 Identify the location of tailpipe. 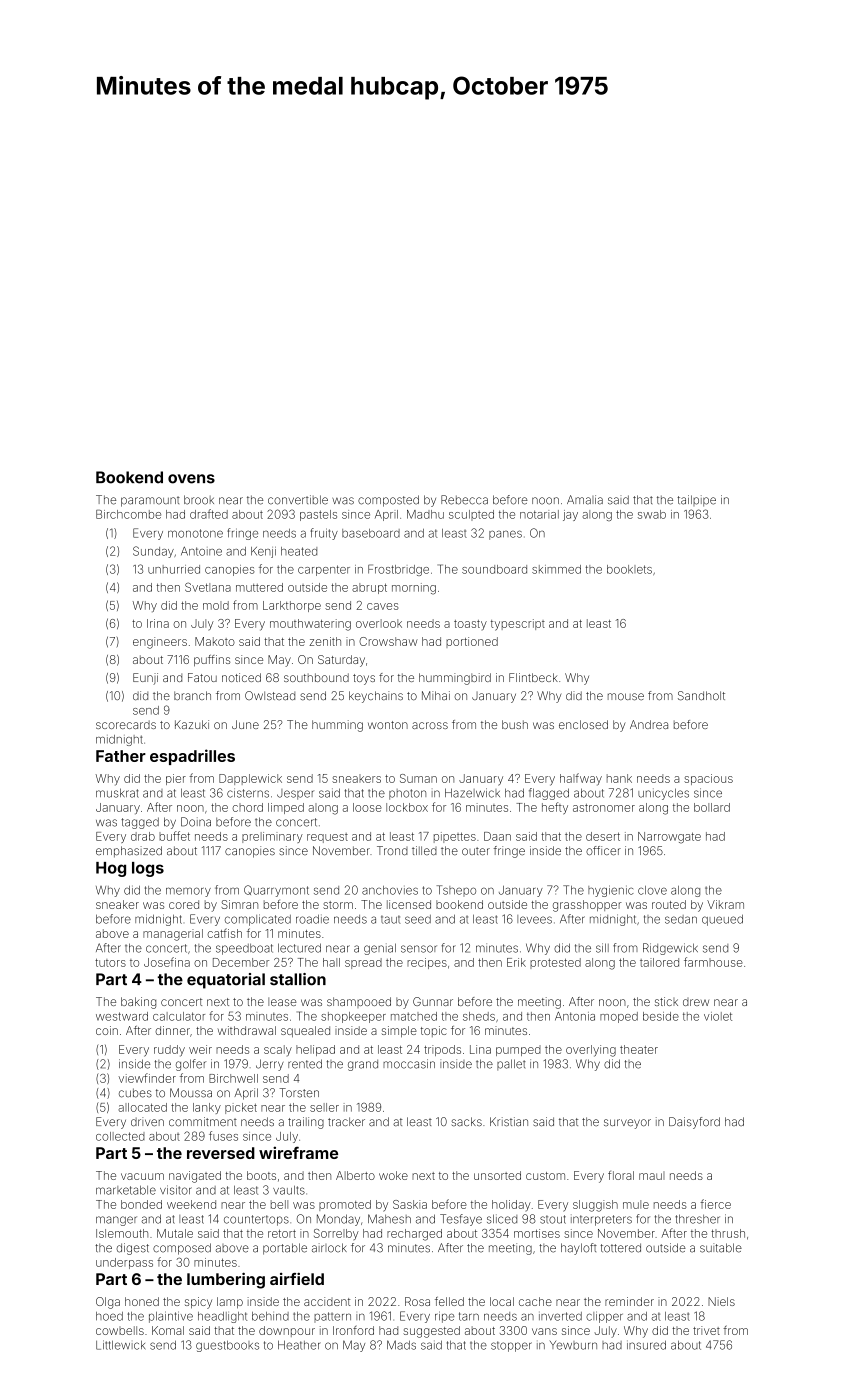
(696, 501).
